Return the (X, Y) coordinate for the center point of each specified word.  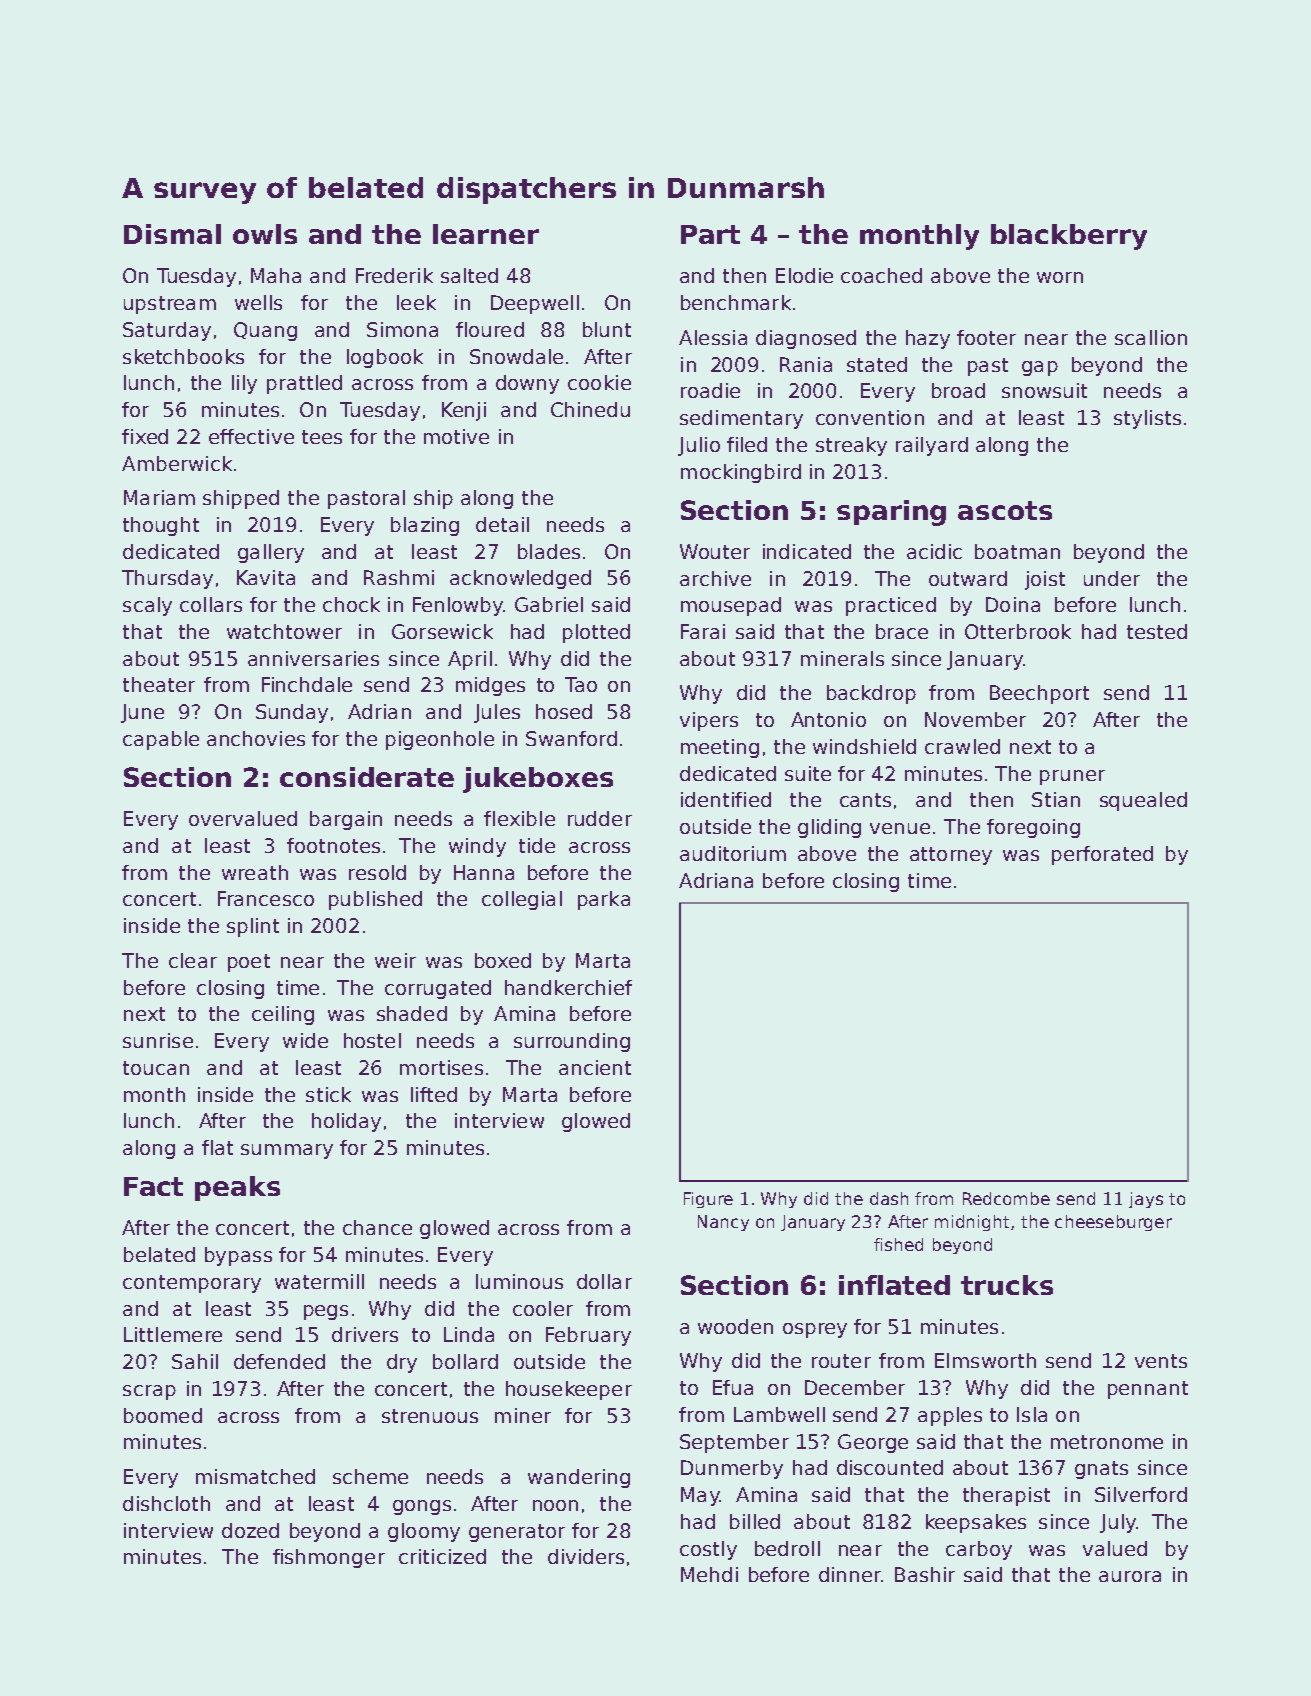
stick (328, 1094)
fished (898, 1244)
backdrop (871, 694)
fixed (145, 436)
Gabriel (549, 604)
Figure (708, 1200)
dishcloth (166, 1503)
